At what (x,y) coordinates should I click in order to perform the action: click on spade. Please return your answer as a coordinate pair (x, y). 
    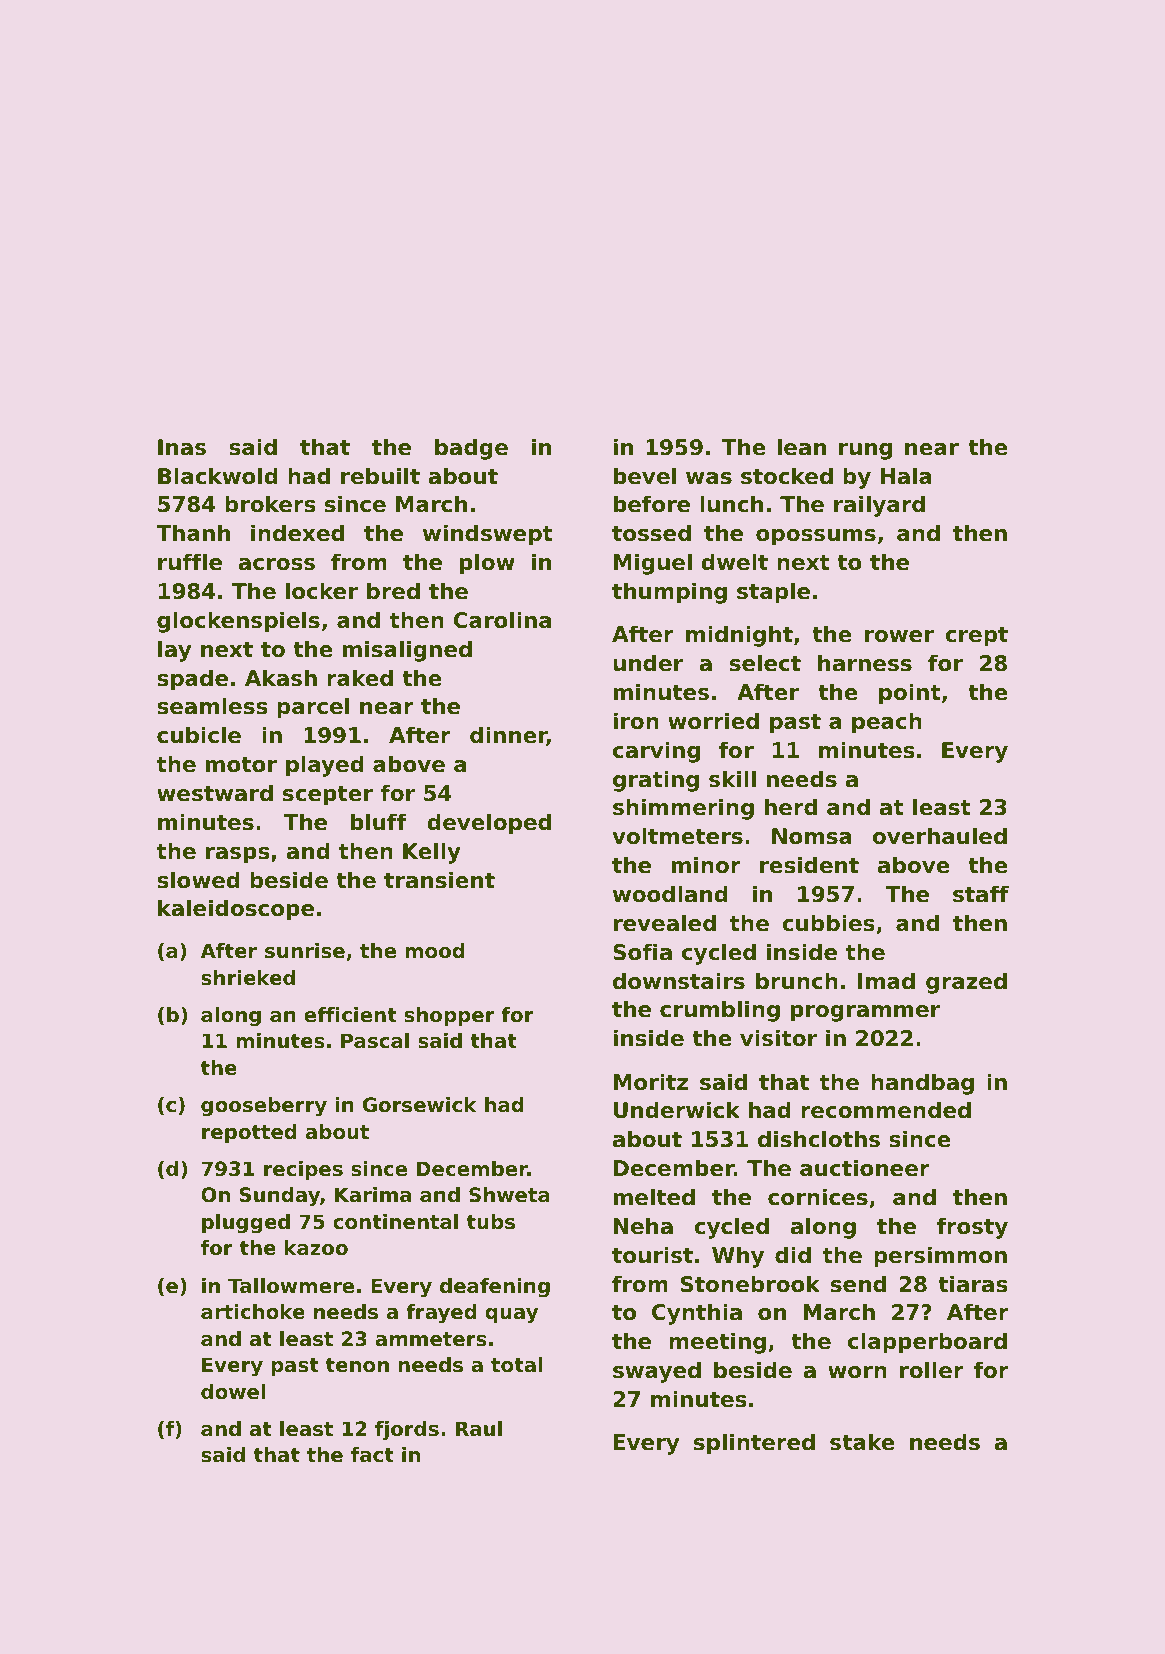
    Looking at the image, I should click on (192, 680).
